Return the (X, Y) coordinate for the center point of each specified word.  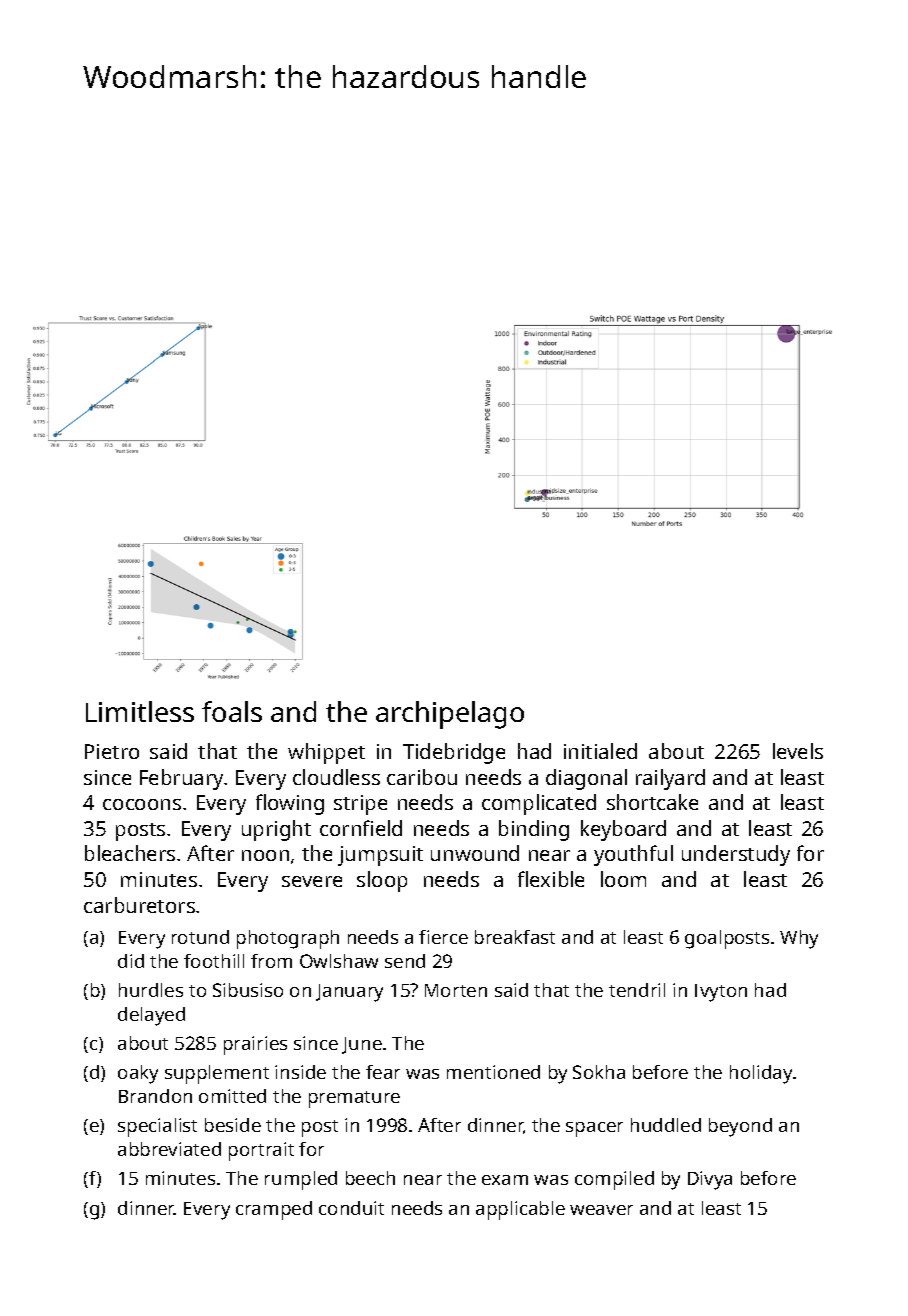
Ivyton (721, 993)
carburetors (139, 905)
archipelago (450, 715)
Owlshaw (339, 961)
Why (799, 939)
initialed (600, 751)
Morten (456, 990)
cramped (274, 1210)
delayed (151, 1016)
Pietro (112, 751)
